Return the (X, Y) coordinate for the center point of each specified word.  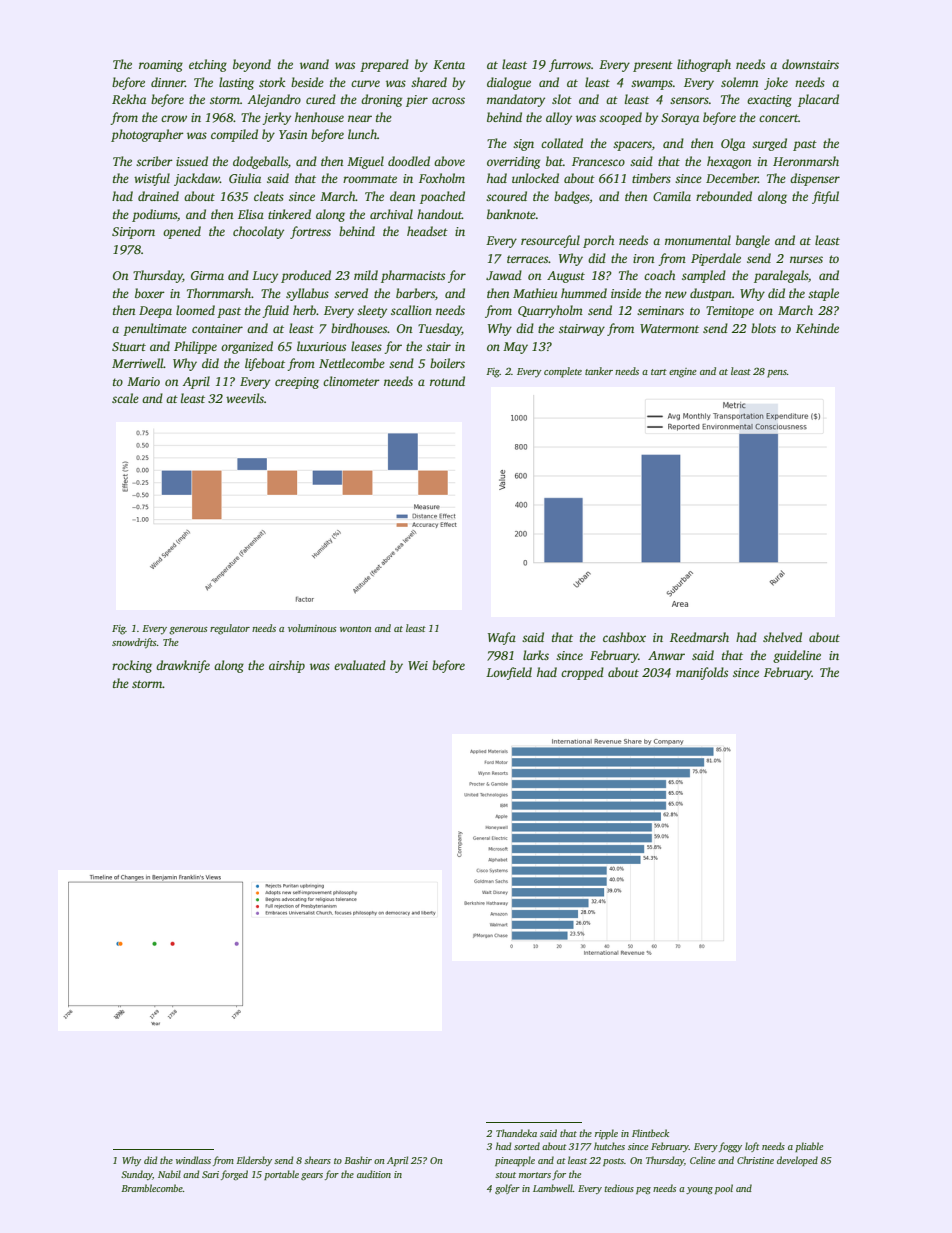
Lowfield (509, 673)
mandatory (516, 100)
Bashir (358, 1160)
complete (563, 372)
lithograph (704, 65)
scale (125, 398)
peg (643, 1191)
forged (234, 1175)
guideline (797, 656)
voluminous (312, 628)
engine (683, 373)
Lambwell (553, 1188)
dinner (168, 82)
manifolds (702, 673)
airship (287, 666)
